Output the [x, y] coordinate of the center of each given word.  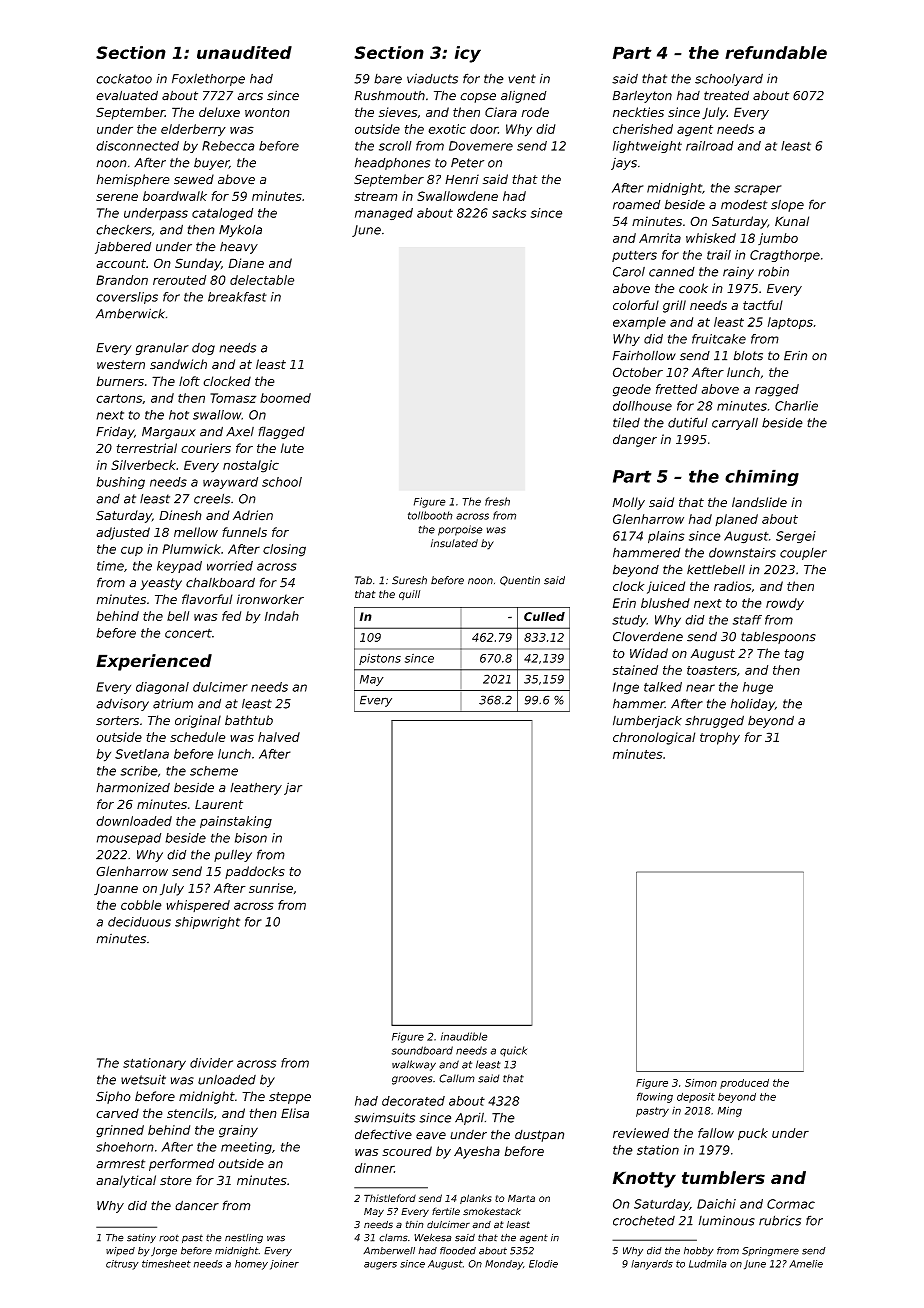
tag [794, 655]
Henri [462, 179]
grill [674, 306]
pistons [380, 659]
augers [380, 1266]
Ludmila [708, 1264]
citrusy [122, 1265]
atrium [173, 704]
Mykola [240, 231]
